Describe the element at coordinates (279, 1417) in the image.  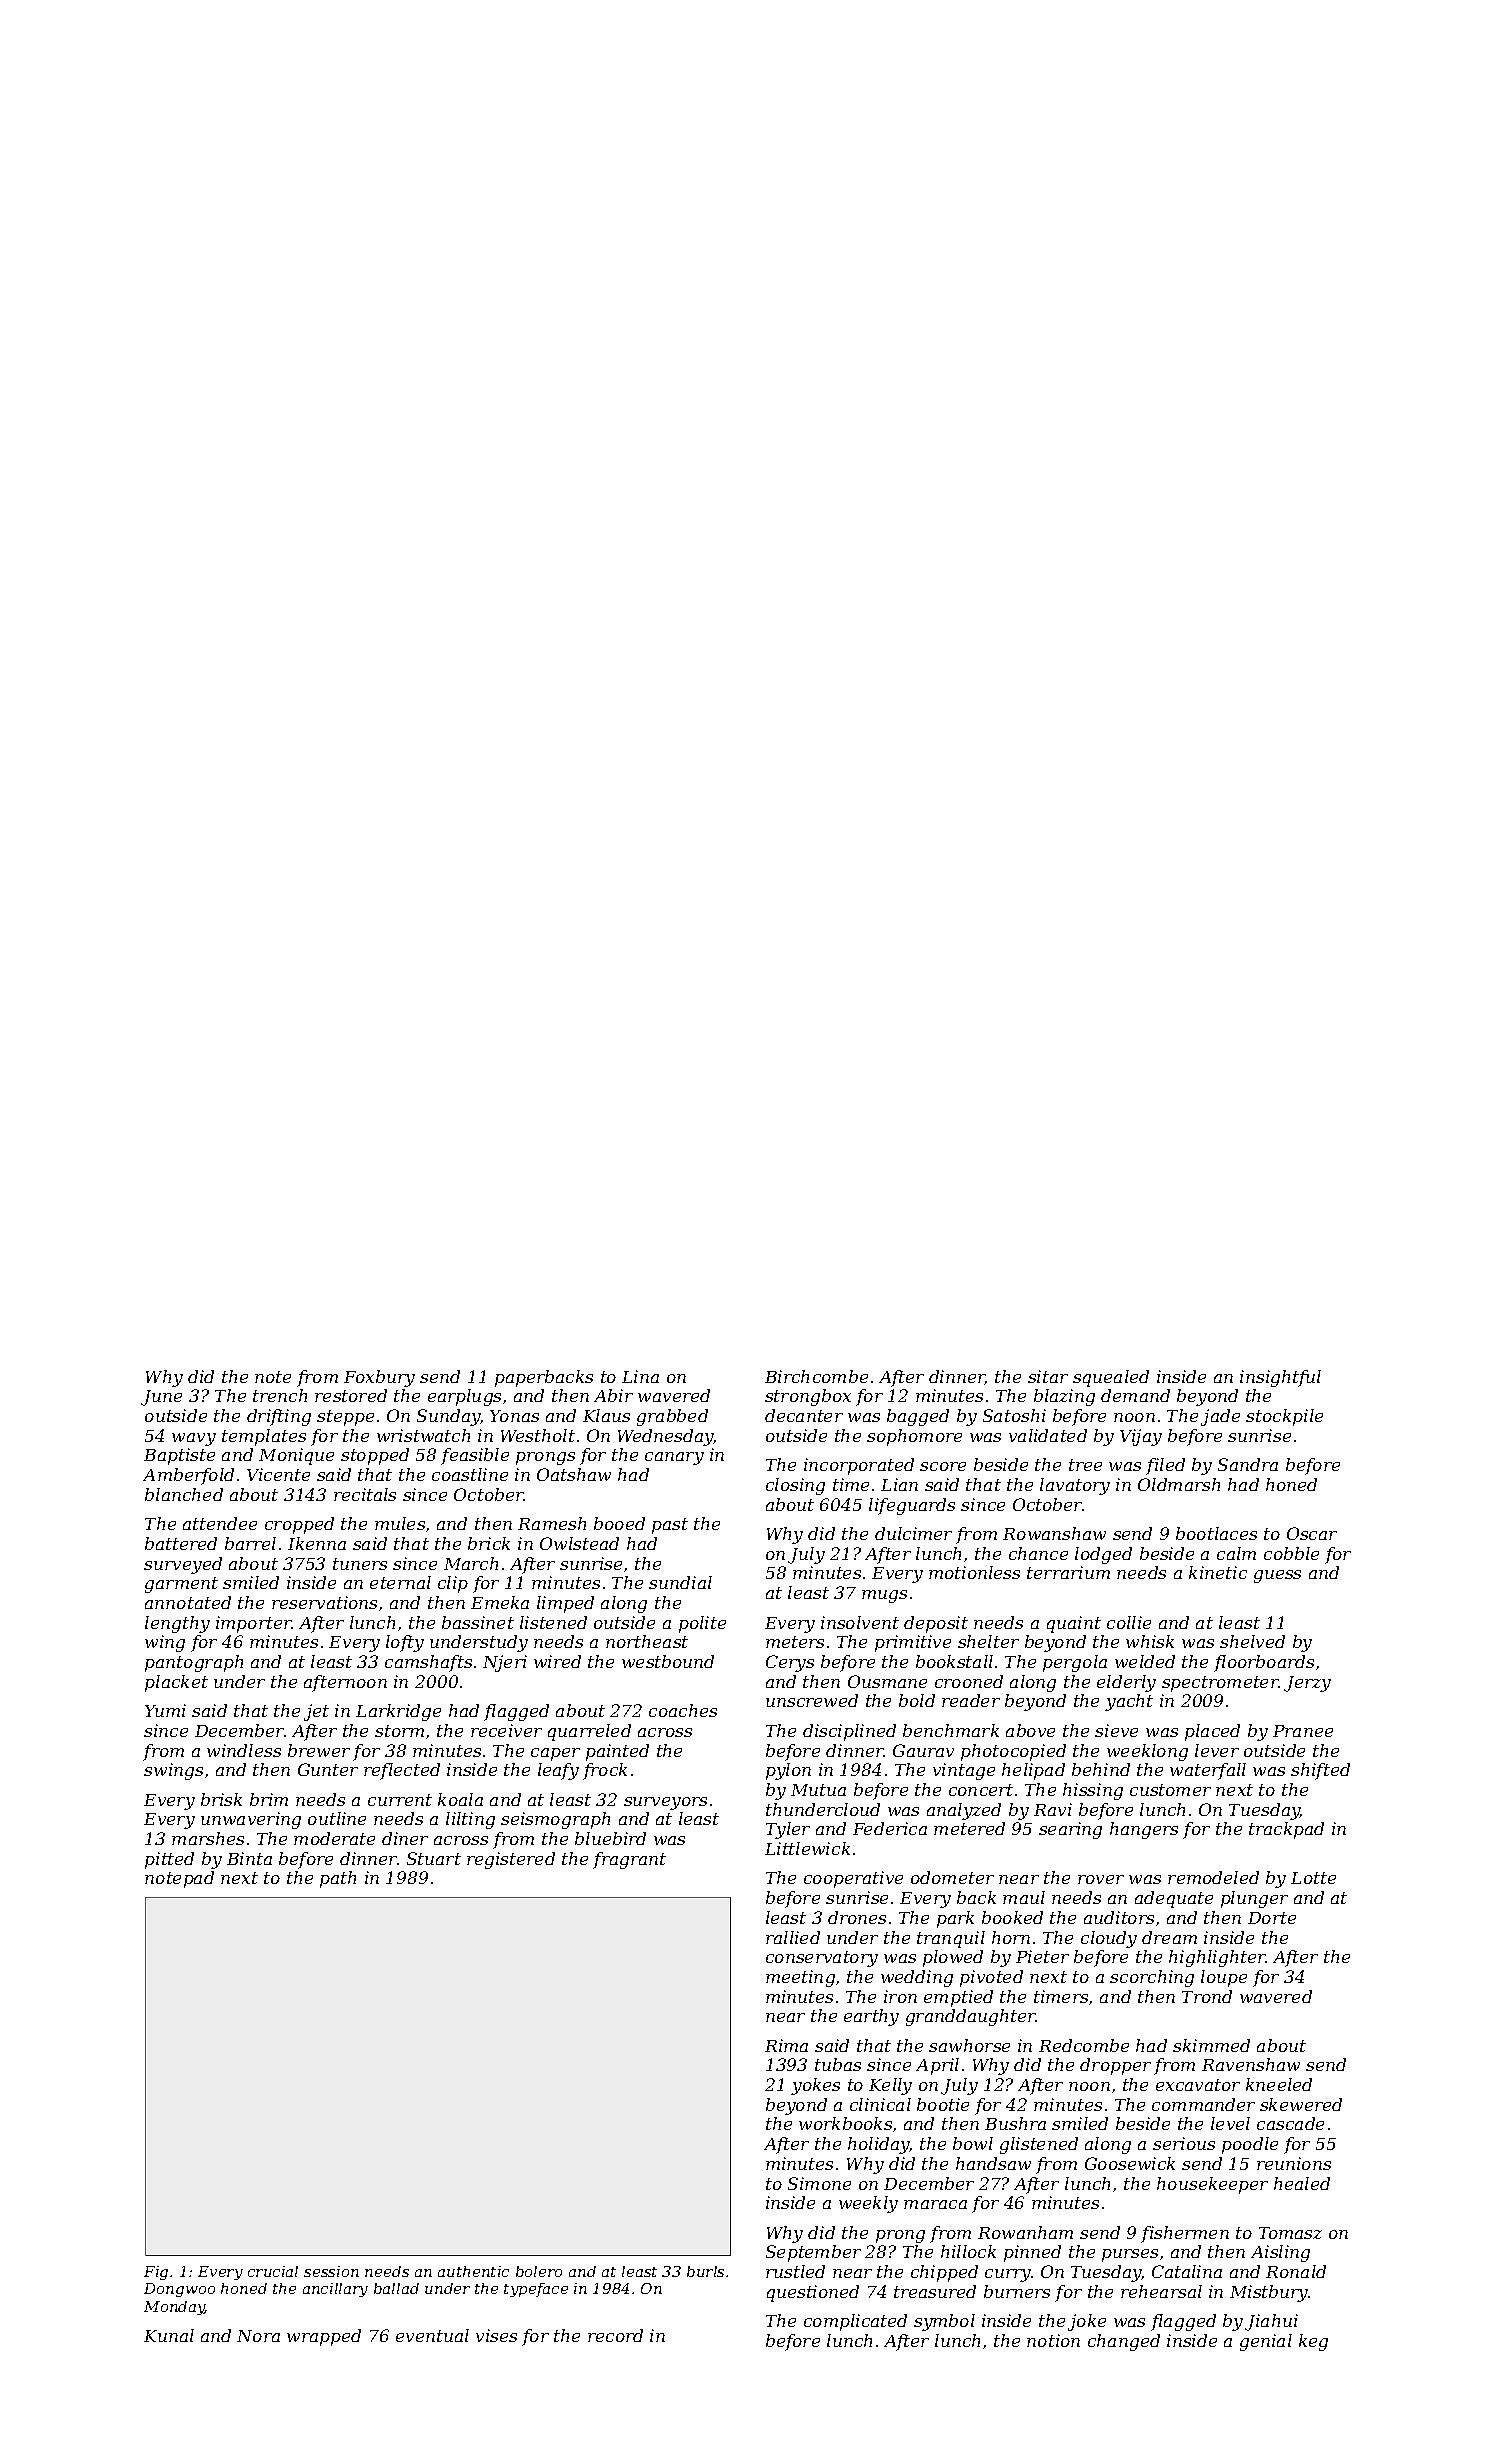
I see `drifting` at that location.
